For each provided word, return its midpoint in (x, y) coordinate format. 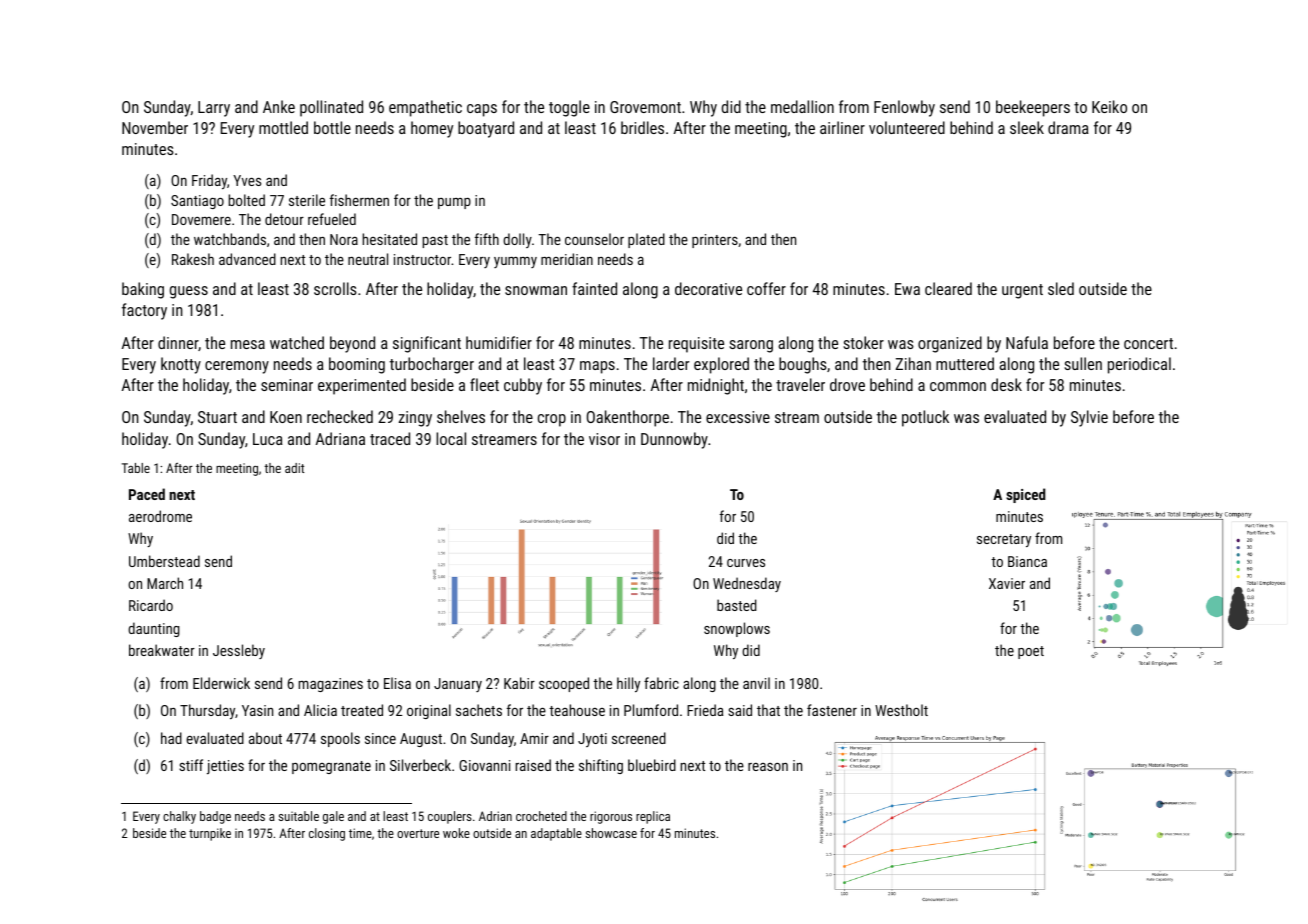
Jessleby (239, 651)
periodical (1139, 365)
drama (1068, 127)
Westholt (901, 710)
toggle (569, 108)
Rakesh (193, 259)
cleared (948, 288)
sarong (751, 346)
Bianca (1027, 561)
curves (746, 563)
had (171, 738)
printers (715, 241)
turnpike (210, 834)
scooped (564, 684)
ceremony (237, 367)
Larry (214, 109)
